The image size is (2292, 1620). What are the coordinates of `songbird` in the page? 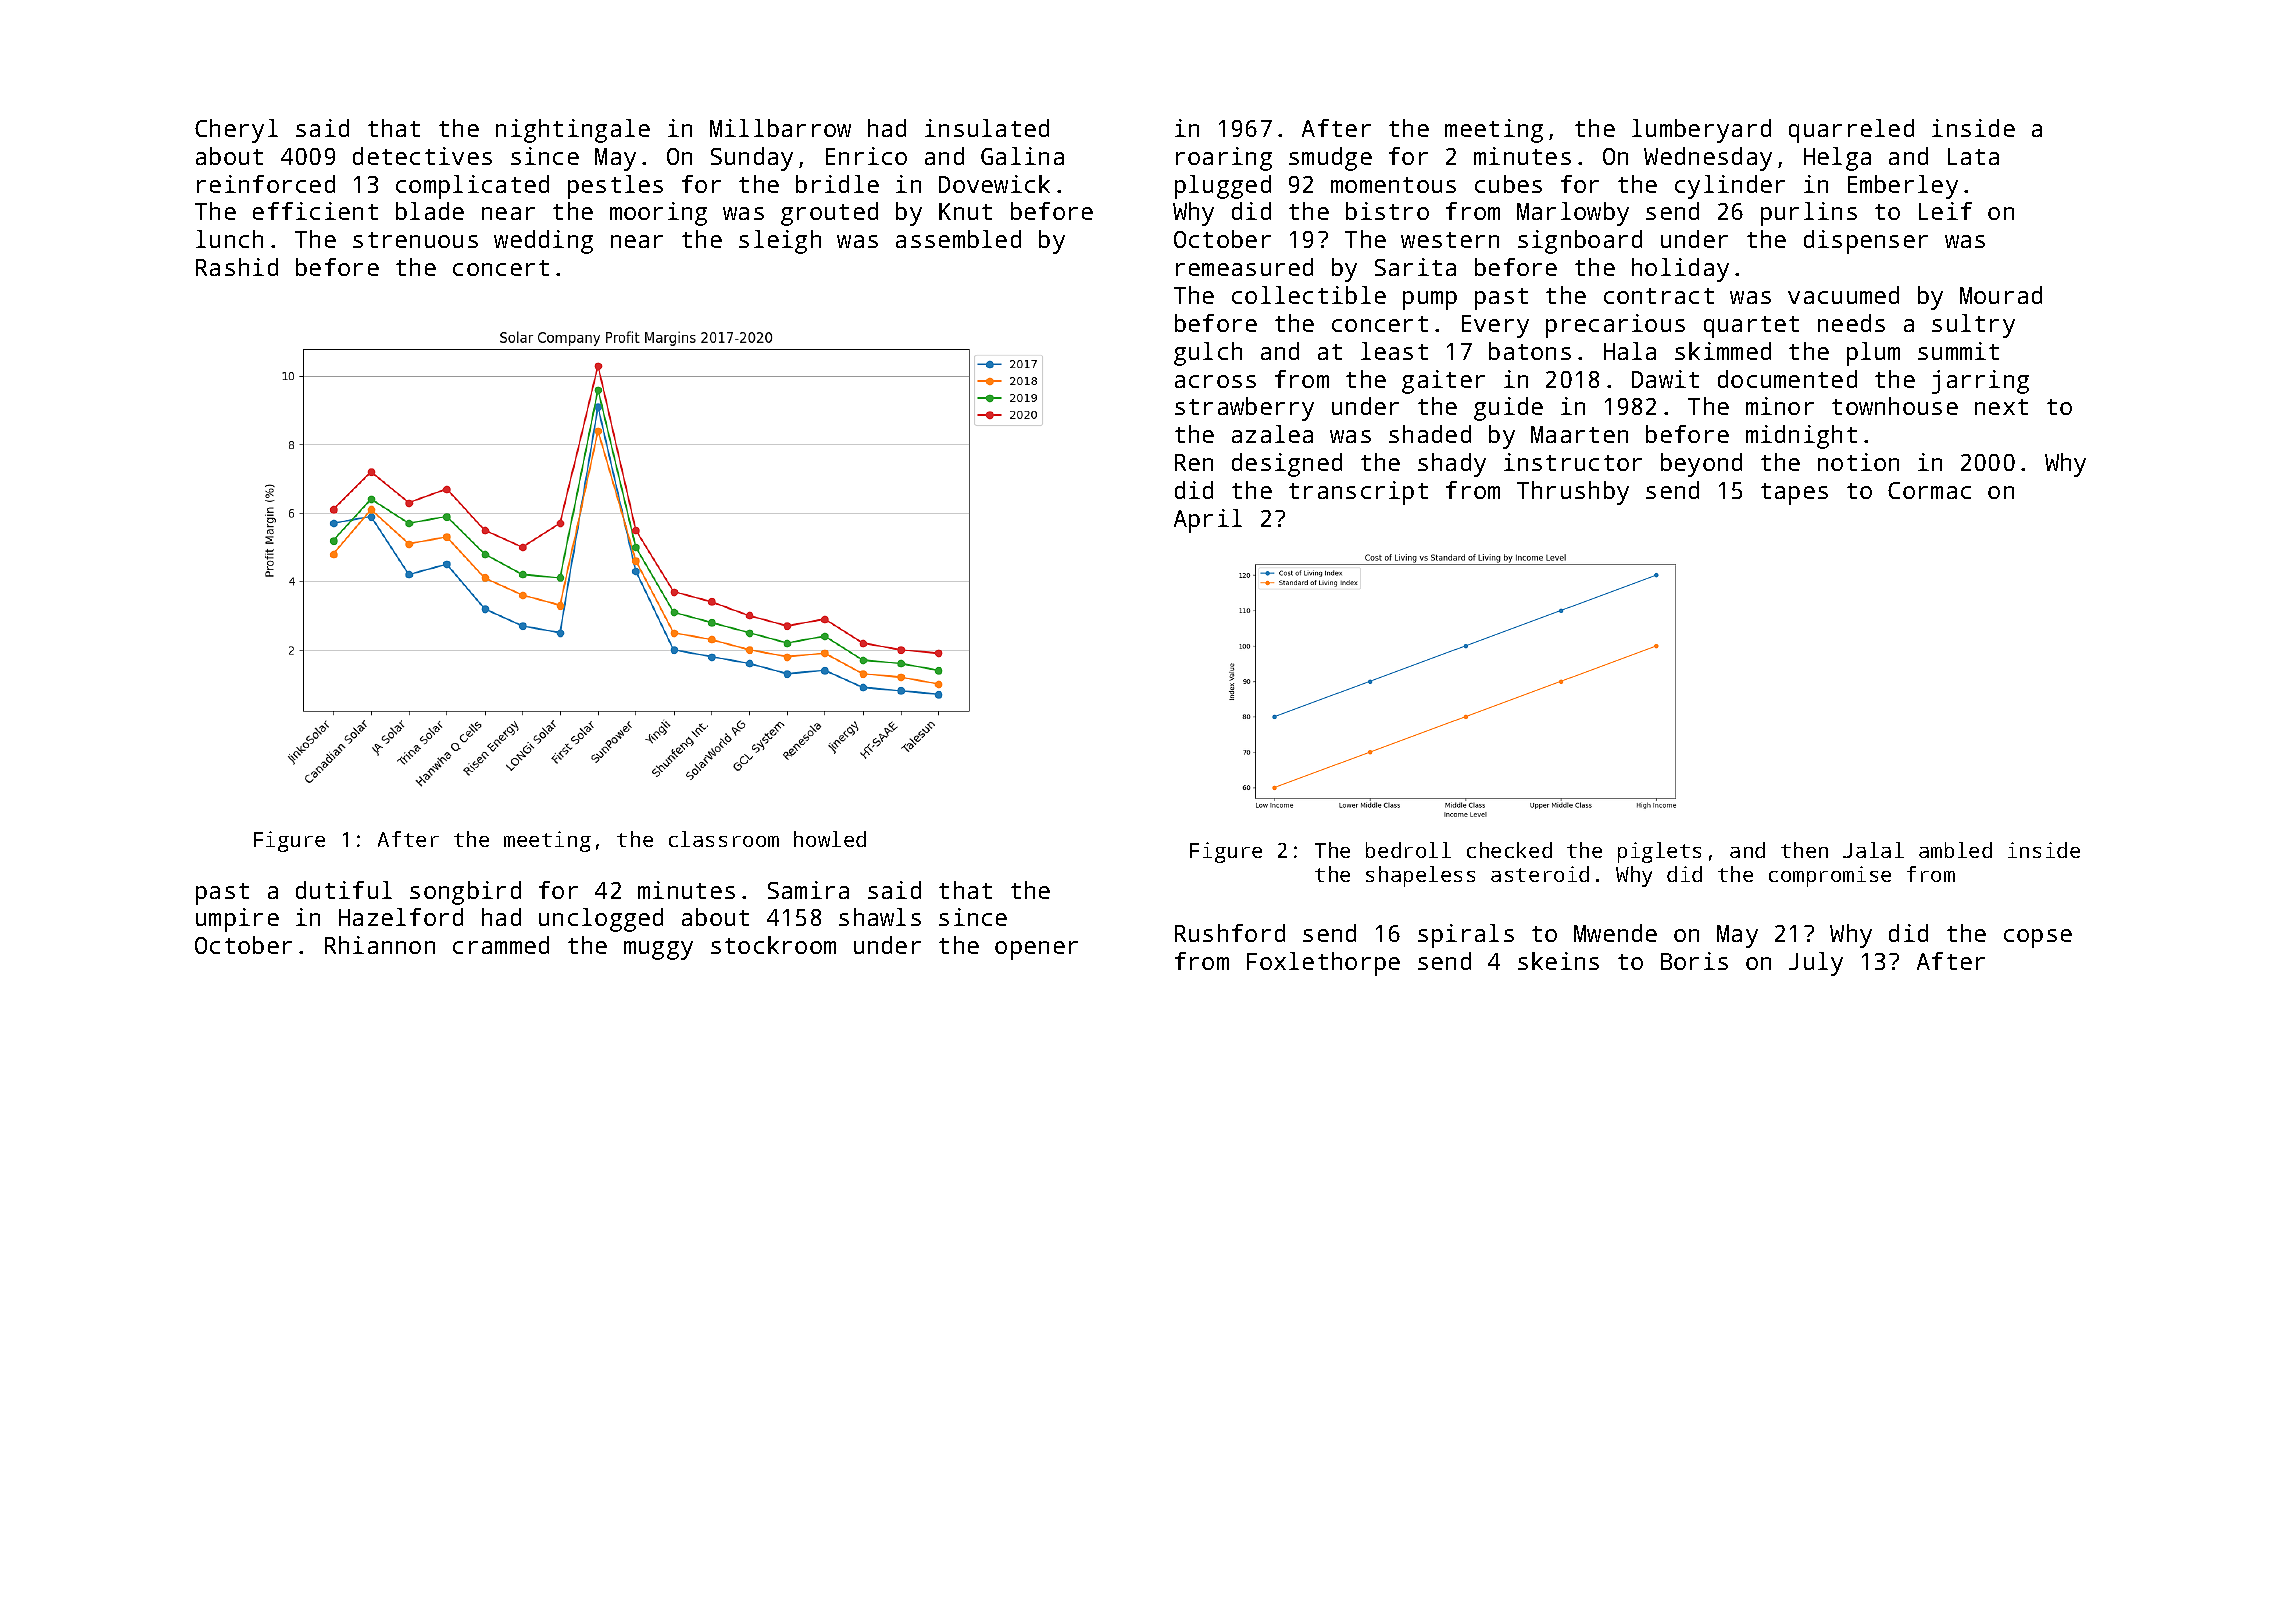 It's located at (465, 893).
